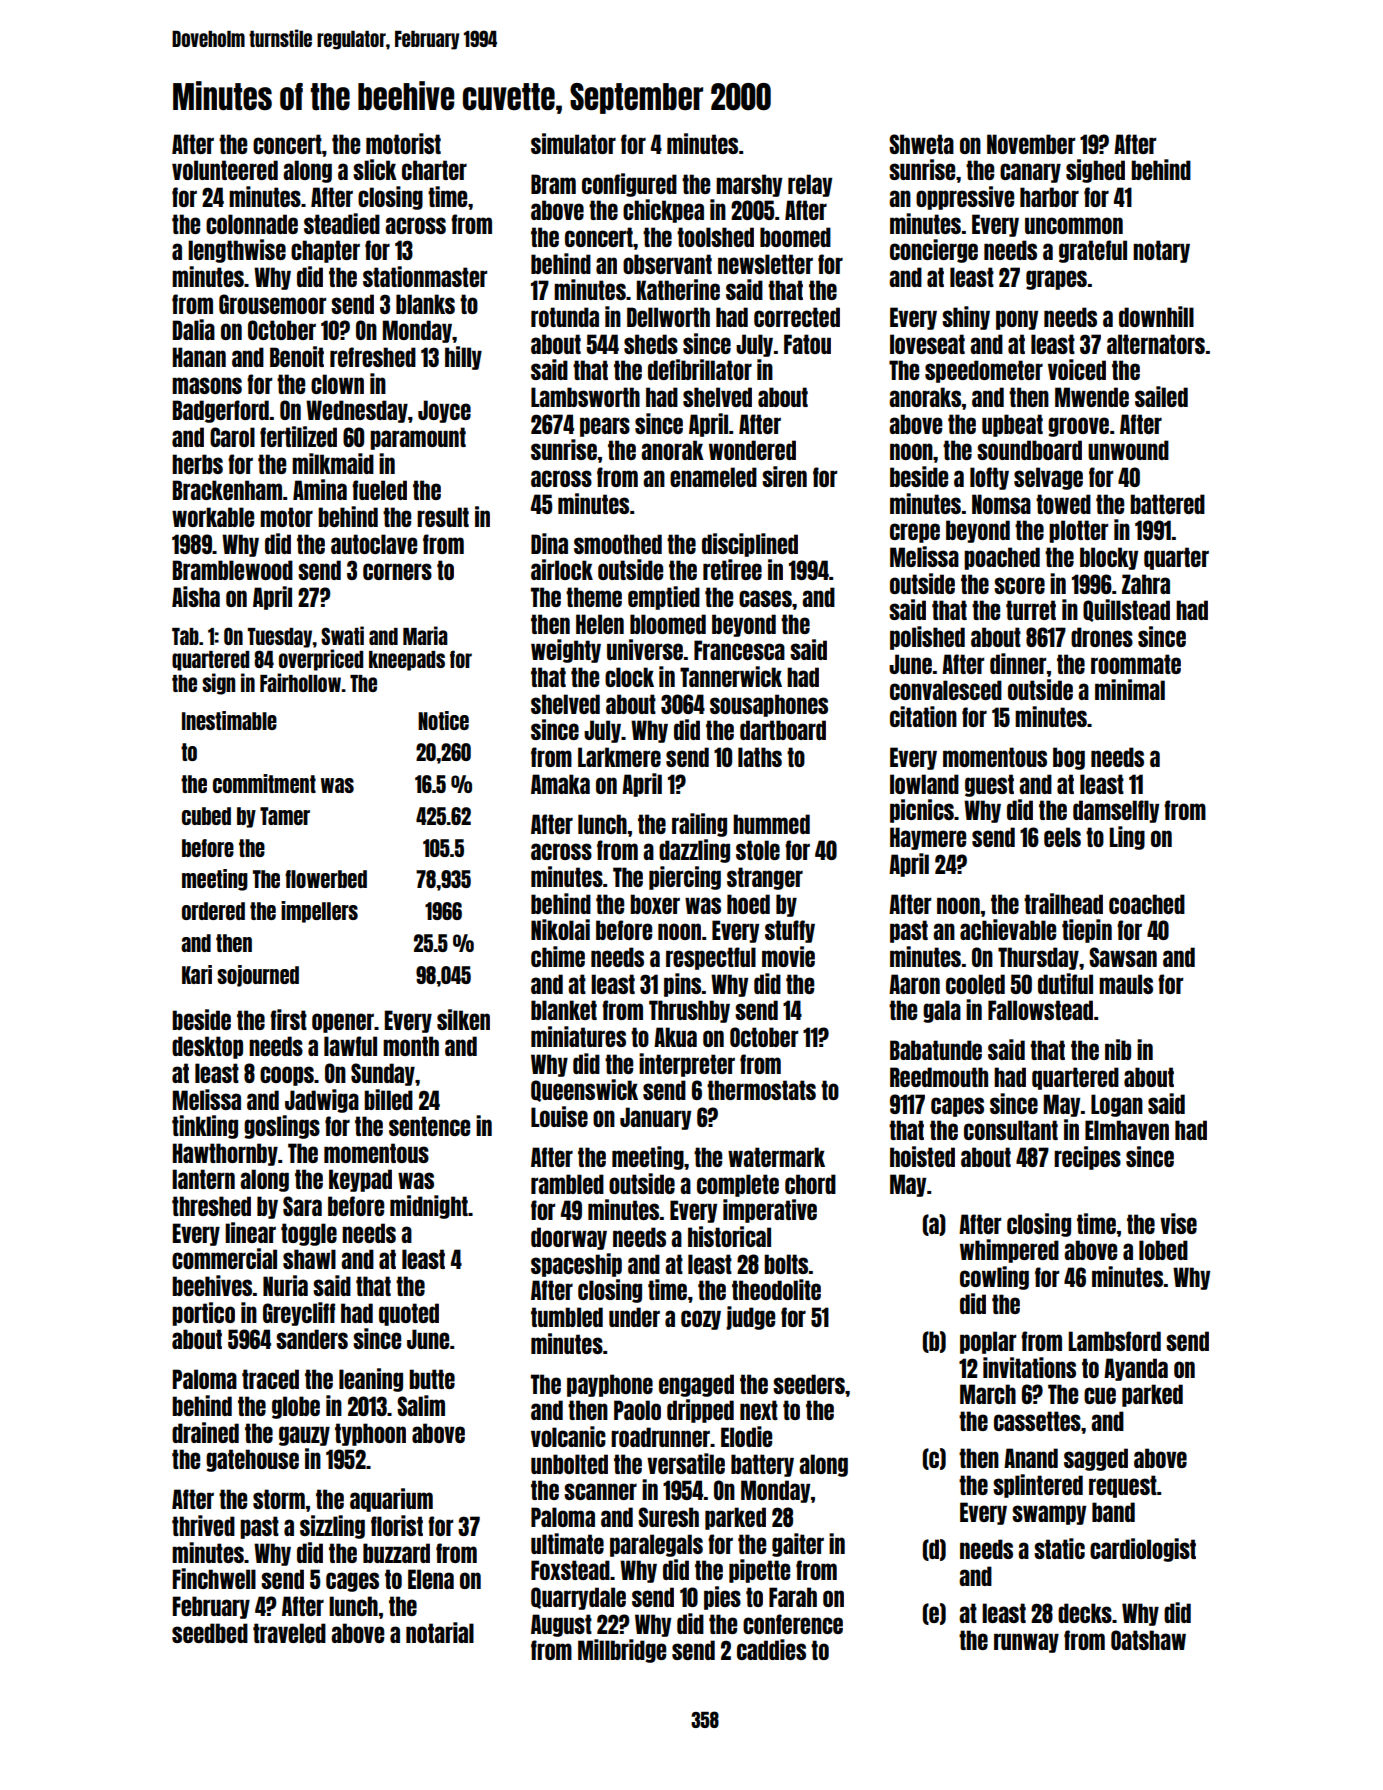 Image resolution: width=1383 pixels, height=1790 pixels. I want to click on hummed, so click(771, 824).
